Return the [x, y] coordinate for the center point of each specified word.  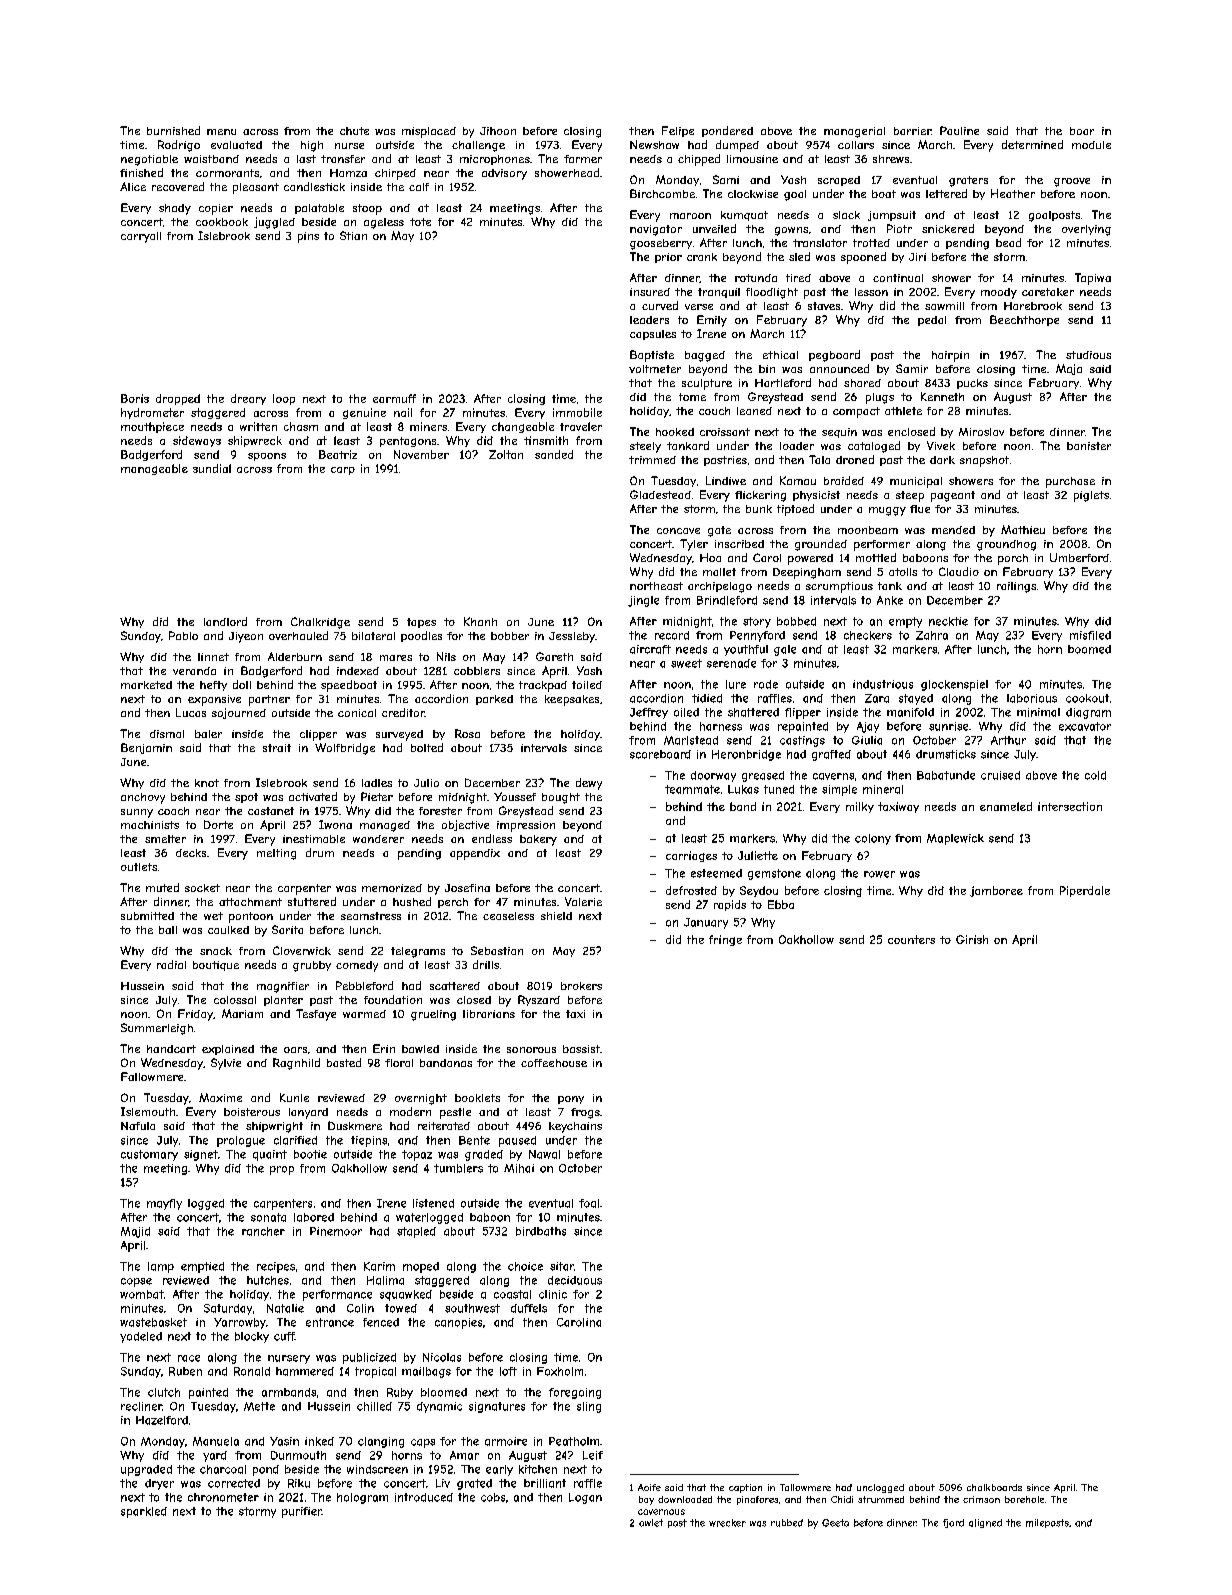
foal [589, 1203]
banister [1089, 446]
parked [494, 700]
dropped [178, 399]
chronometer [223, 1497]
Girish [972, 939]
